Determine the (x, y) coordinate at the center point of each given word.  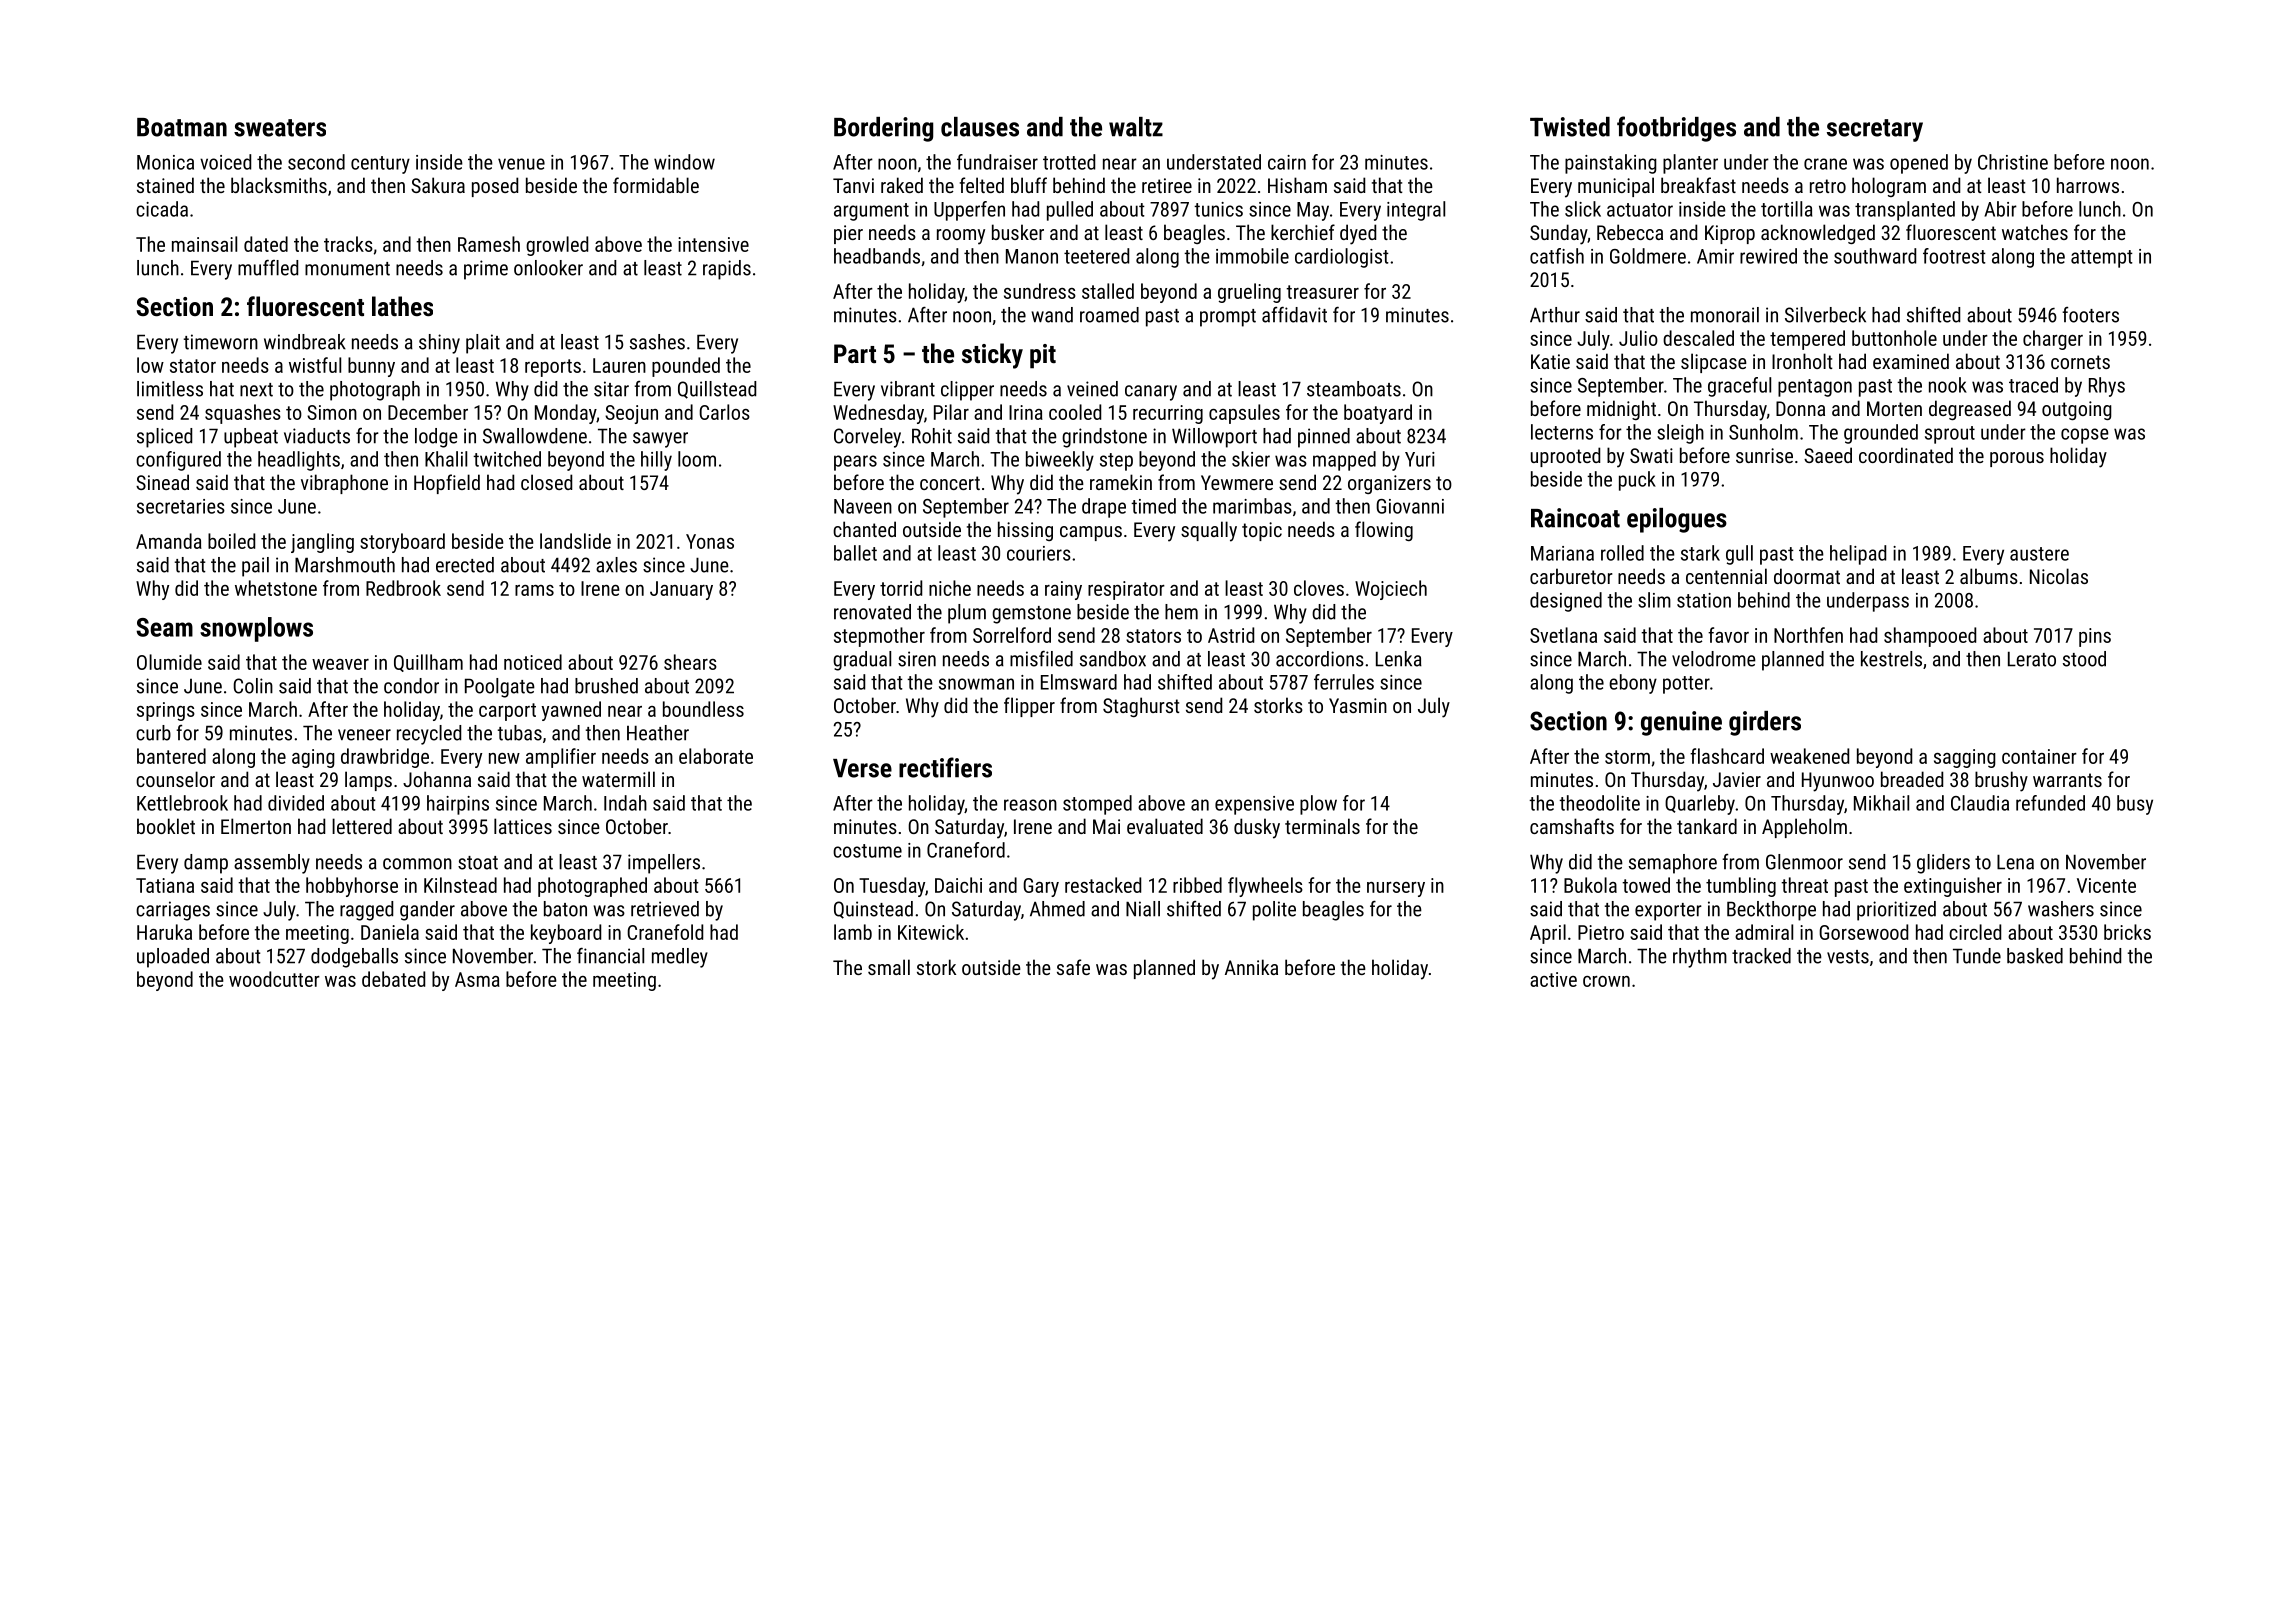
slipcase (1714, 363)
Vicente (2106, 885)
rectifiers (945, 767)
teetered (1096, 256)
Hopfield (447, 484)
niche (950, 588)
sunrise (1764, 455)
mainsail (204, 244)
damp (206, 864)
